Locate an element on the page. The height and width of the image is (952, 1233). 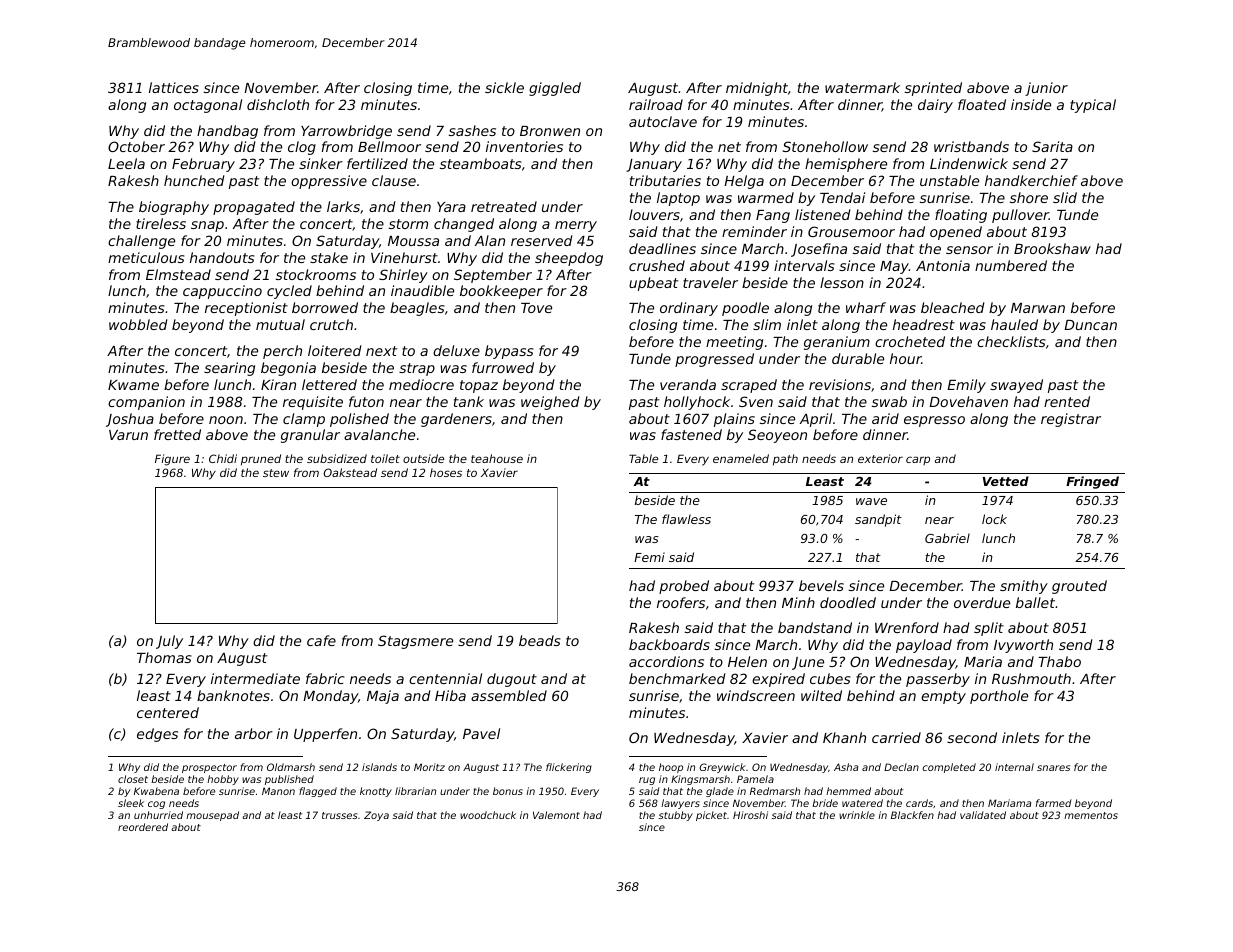
junior is located at coordinates (1046, 89).
